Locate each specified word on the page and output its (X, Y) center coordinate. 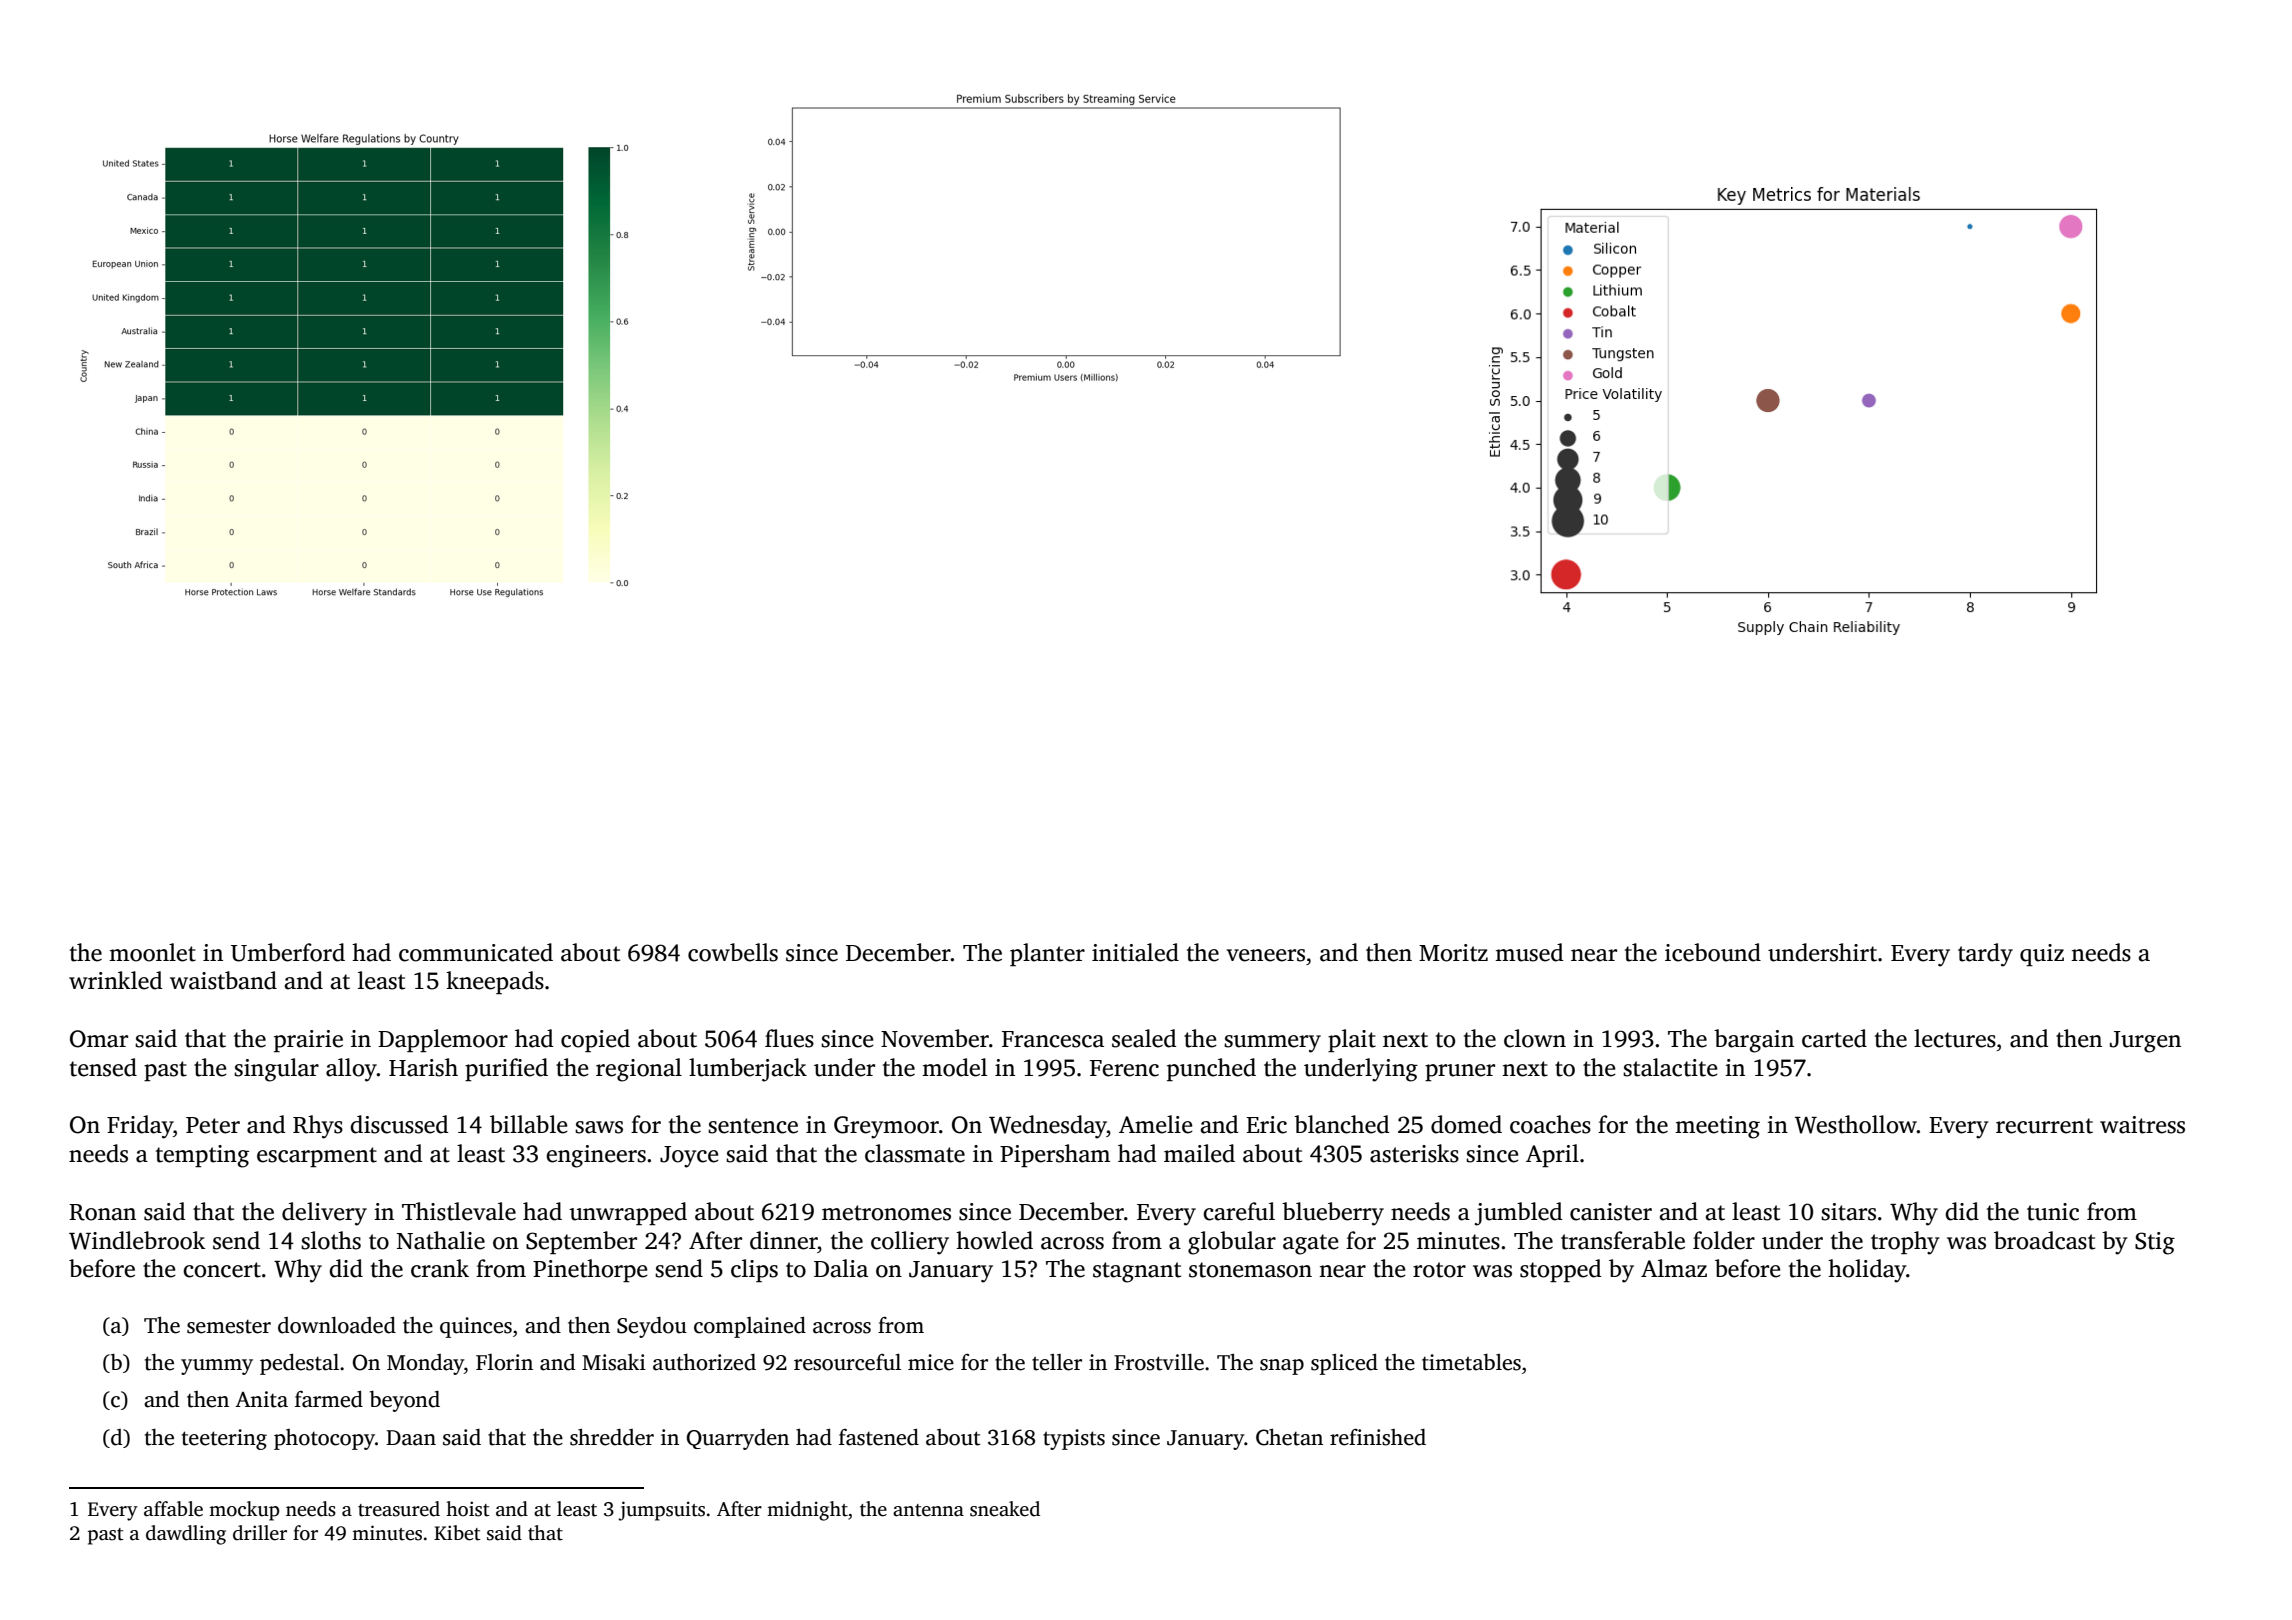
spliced (1344, 1364)
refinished (1378, 1437)
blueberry (1333, 1214)
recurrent (2044, 1126)
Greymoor (886, 1127)
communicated (476, 952)
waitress (2142, 1125)
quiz (2042, 955)
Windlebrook (137, 1240)
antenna (928, 1510)
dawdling (186, 1535)
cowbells (733, 952)
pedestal (299, 1364)
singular (276, 1070)
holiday (1867, 1271)
